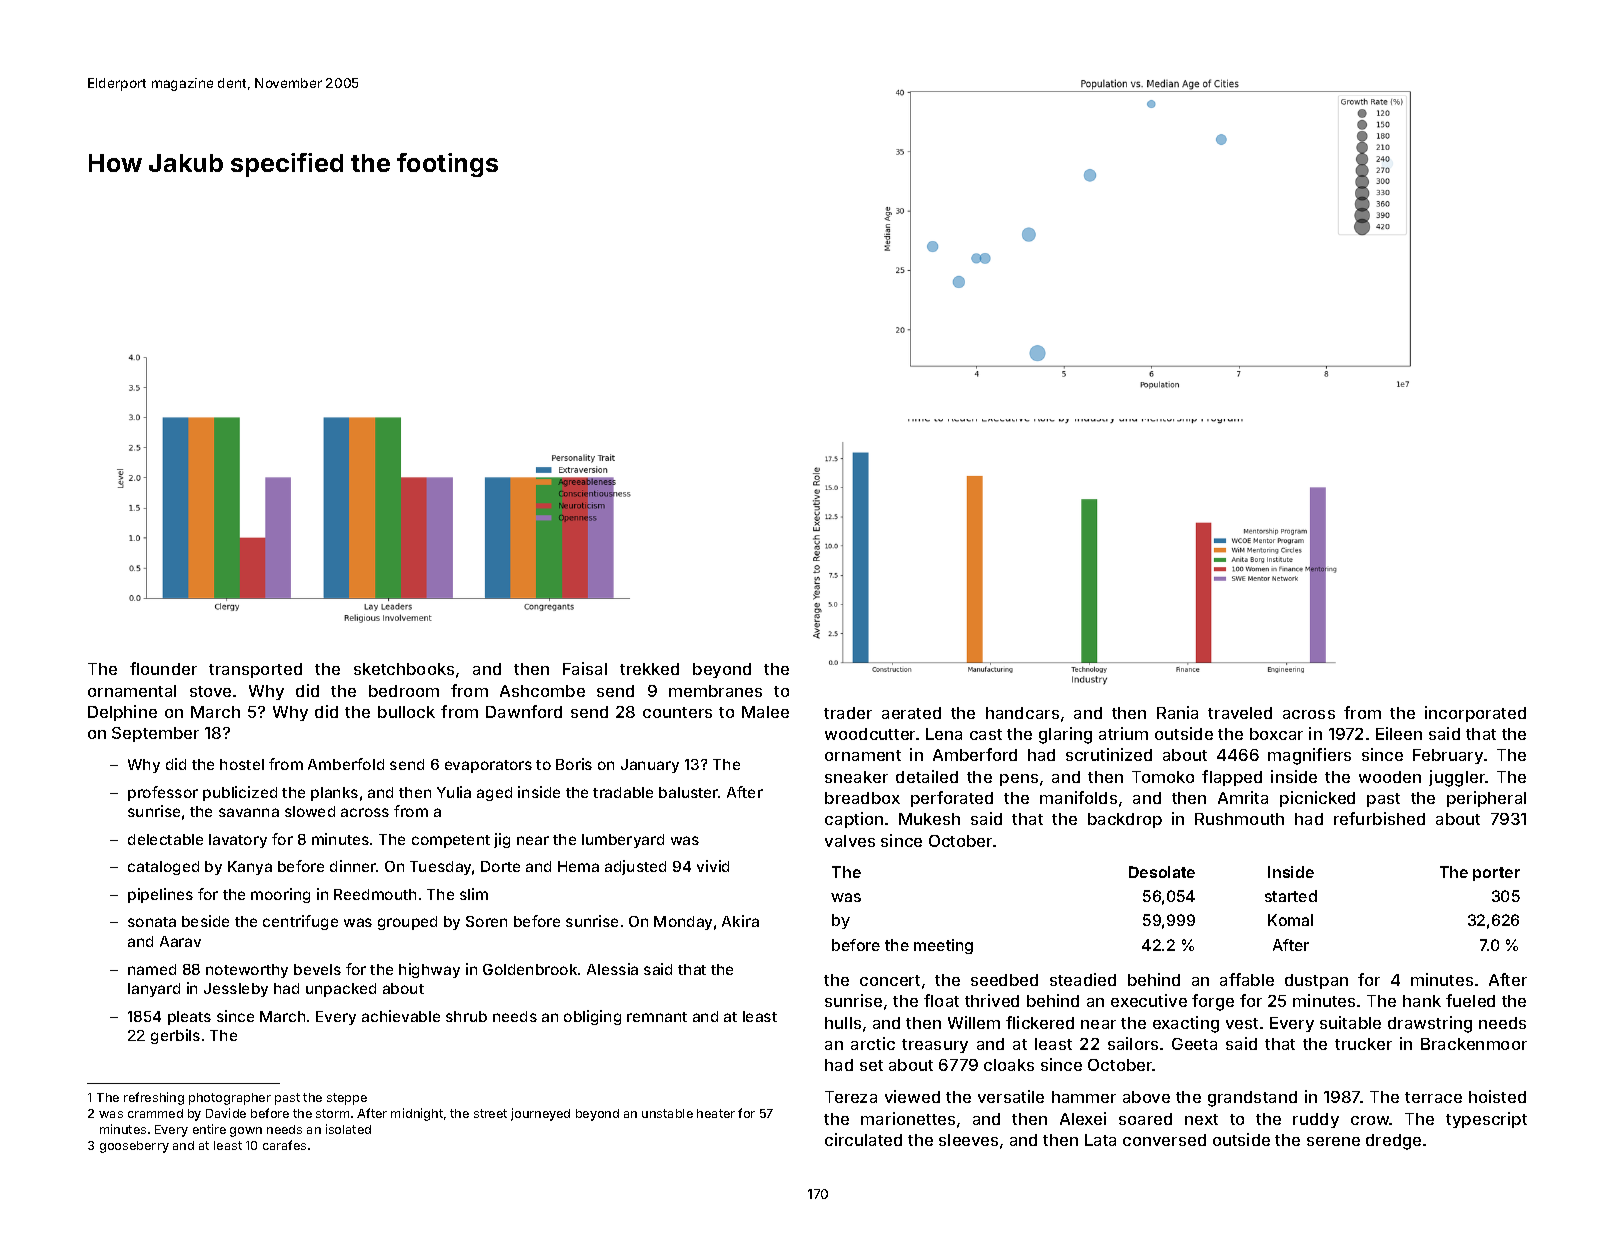  Describe the element at coordinates (490, 1113) in the page. I see `street` at that location.
